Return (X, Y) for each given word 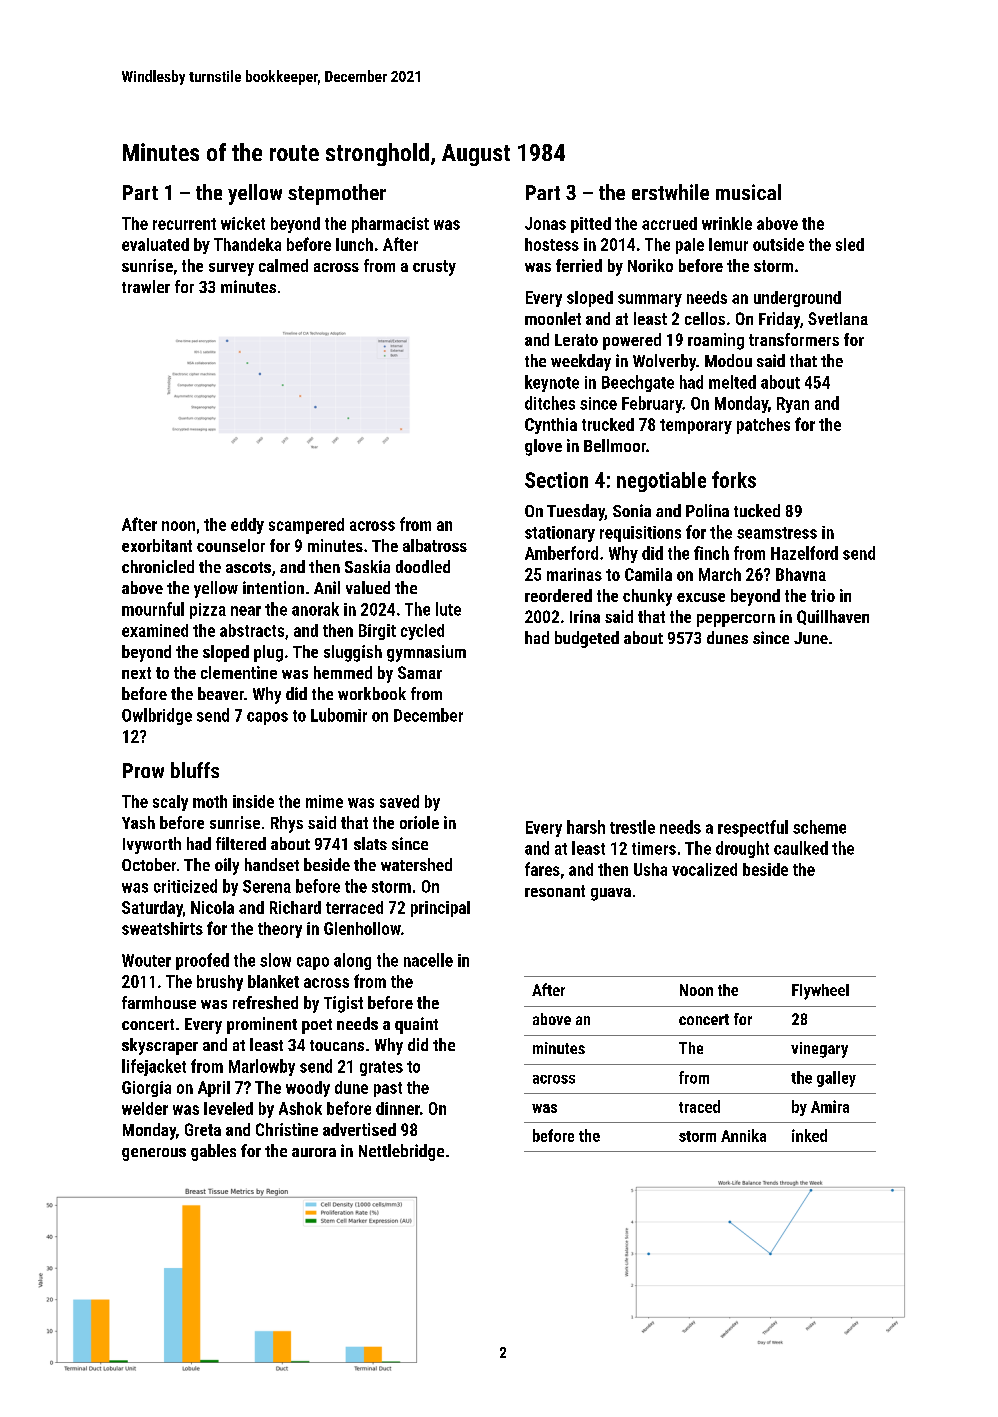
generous (154, 1154)
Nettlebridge (401, 1152)
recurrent (184, 224)
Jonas (545, 223)
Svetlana (838, 318)
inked (809, 1135)
